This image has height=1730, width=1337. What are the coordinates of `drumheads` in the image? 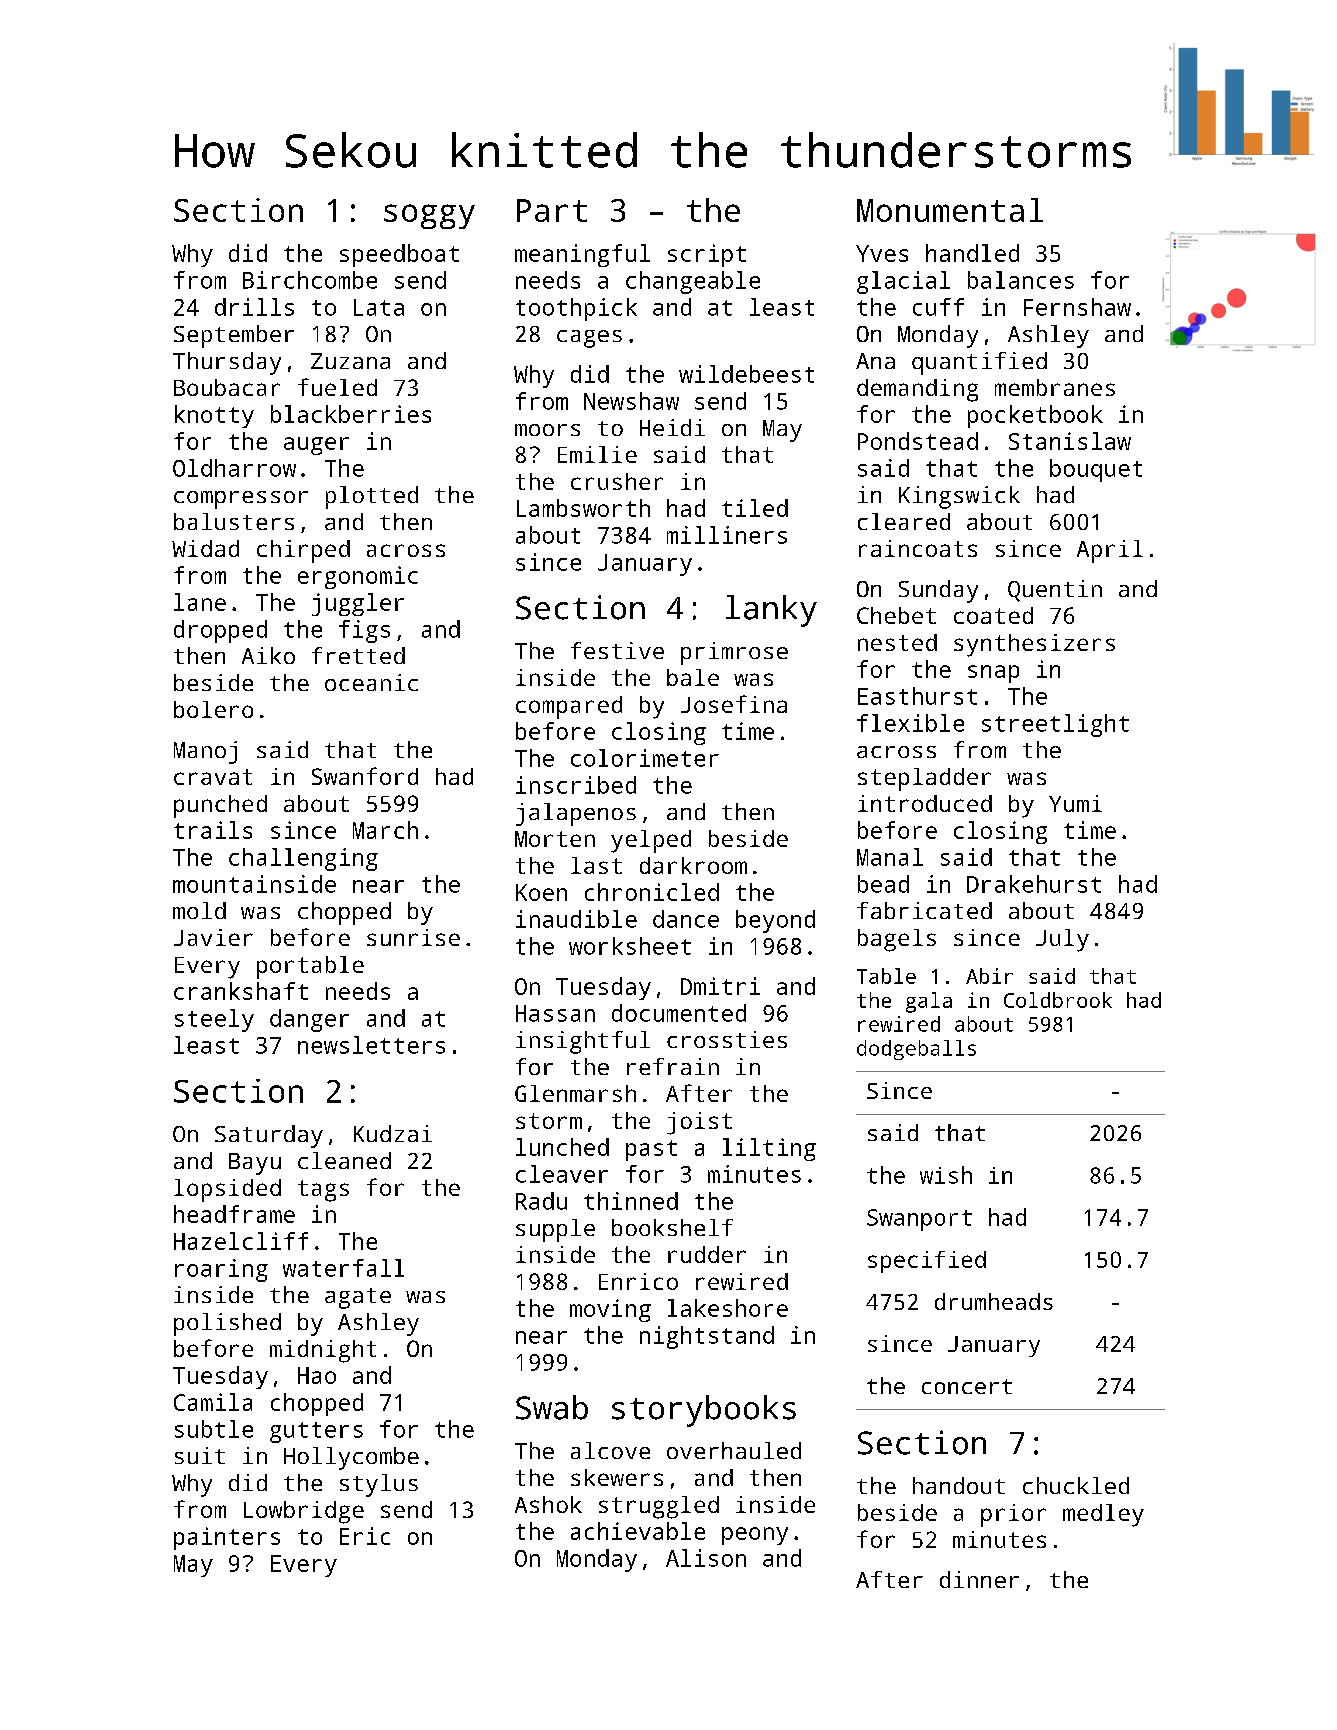 It's located at (994, 1301).
